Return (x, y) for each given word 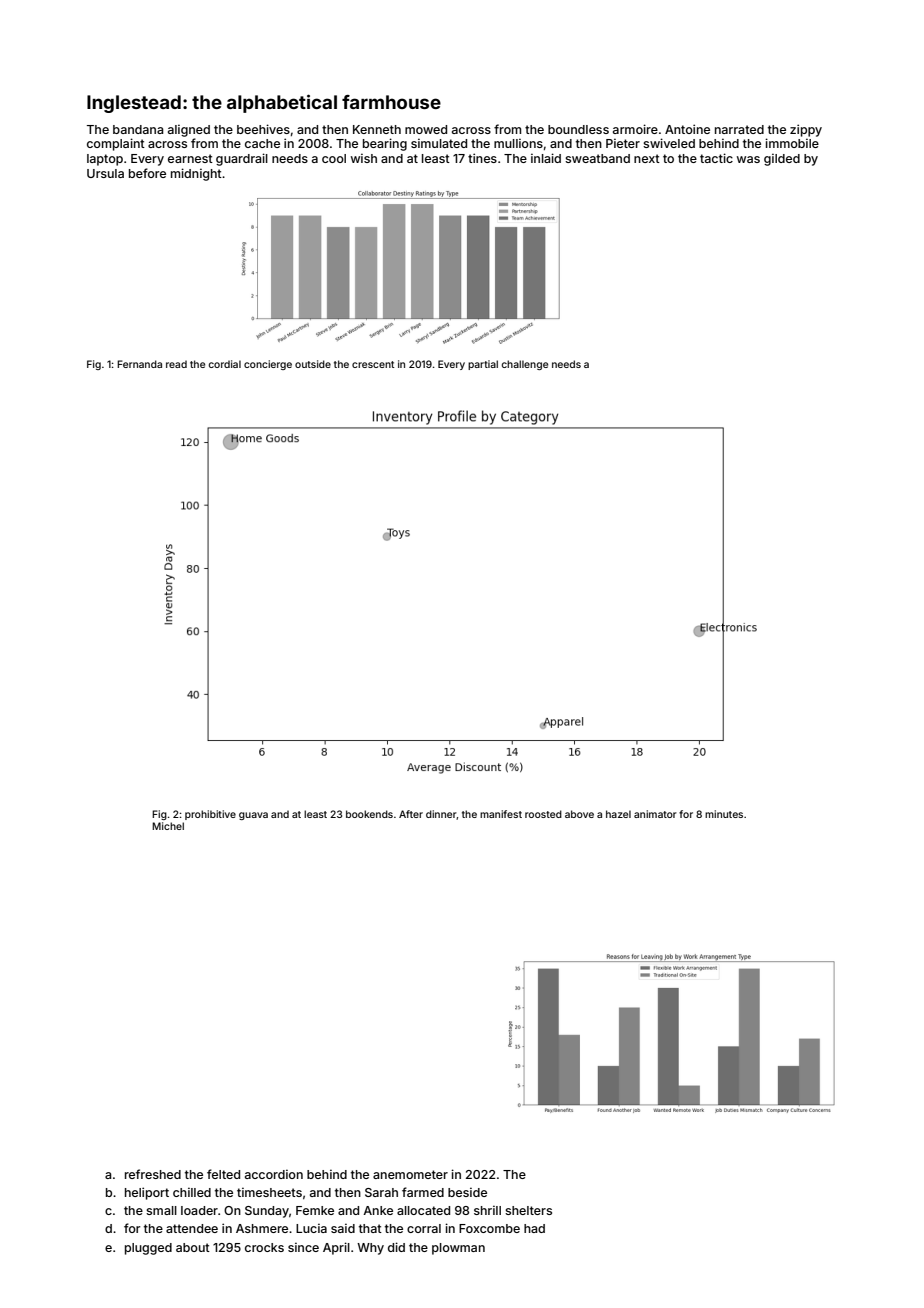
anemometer (410, 1174)
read (176, 364)
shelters (528, 1210)
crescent (373, 364)
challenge (525, 365)
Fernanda (139, 364)
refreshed (153, 1174)
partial (483, 365)
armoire (635, 129)
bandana (138, 129)
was (748, 159)
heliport (147, 1193)
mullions (518, 143)
